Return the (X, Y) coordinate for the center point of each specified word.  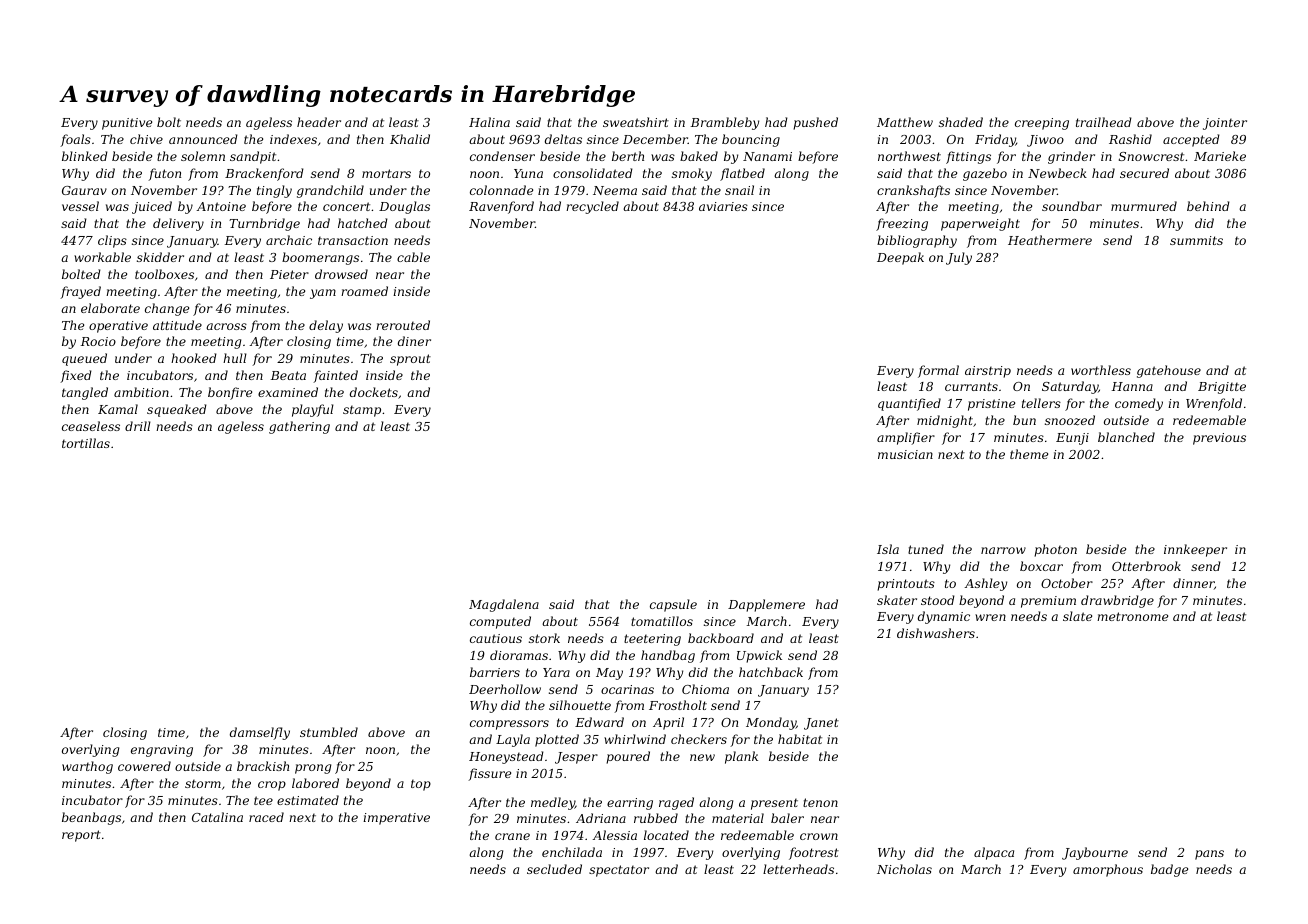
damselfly (260, 733)
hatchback (771, 672)
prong (313, 769)
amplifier (906, 438)
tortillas (86, 443)
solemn (203, 156)
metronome (1132, 616)
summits (1196, 240)
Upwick (759, 656)
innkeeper (1195, 550)
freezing (902, 224)
